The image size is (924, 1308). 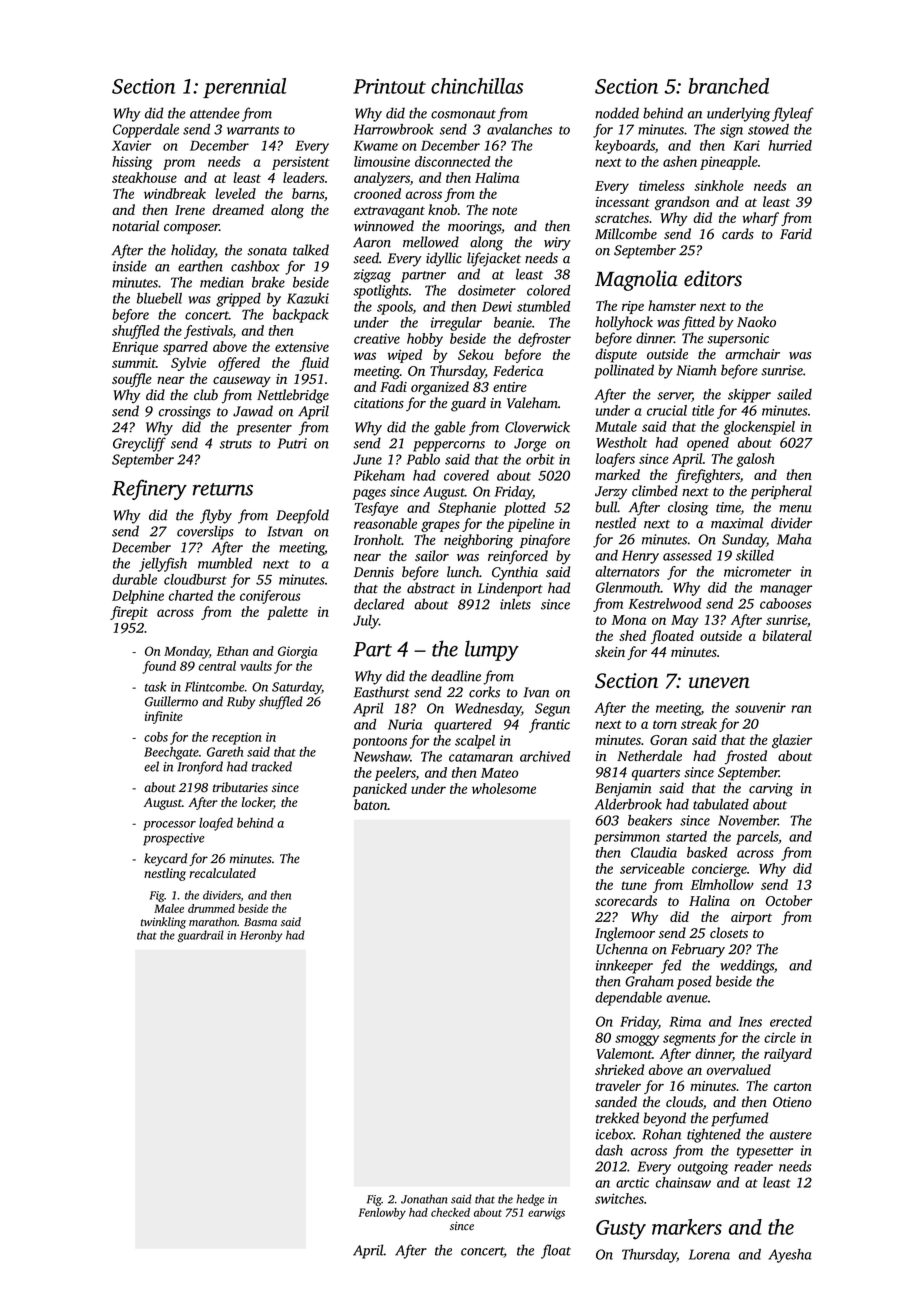 What do you see at coordinates (752, 354) in the screenshot?
I see `armchair` at bounding box center [752, 354].
